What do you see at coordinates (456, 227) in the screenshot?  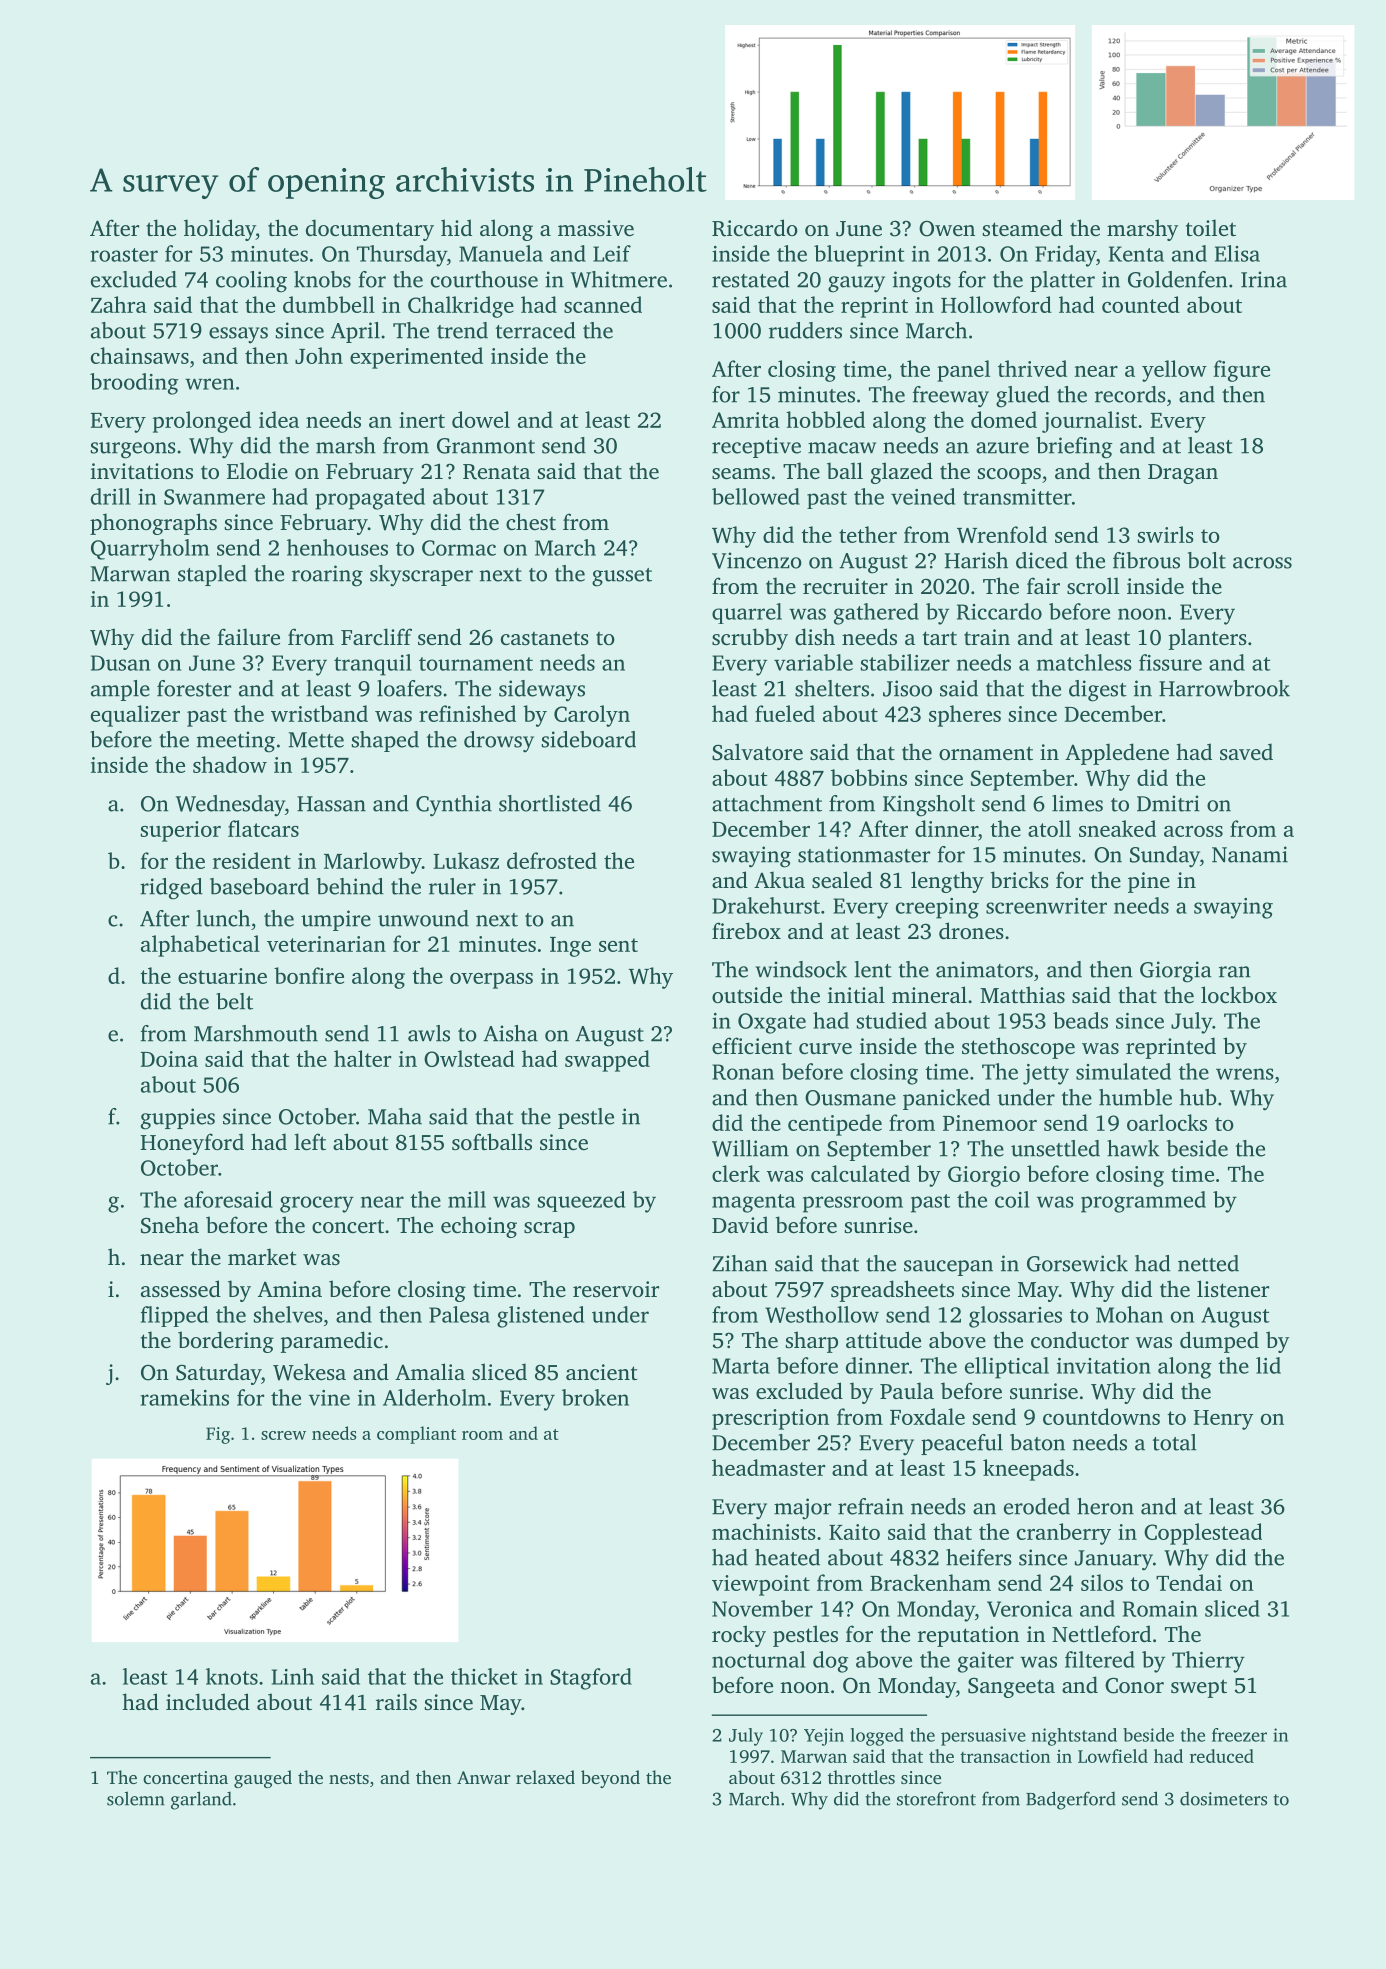 I see `hid` at bounding box center [456, 227].
